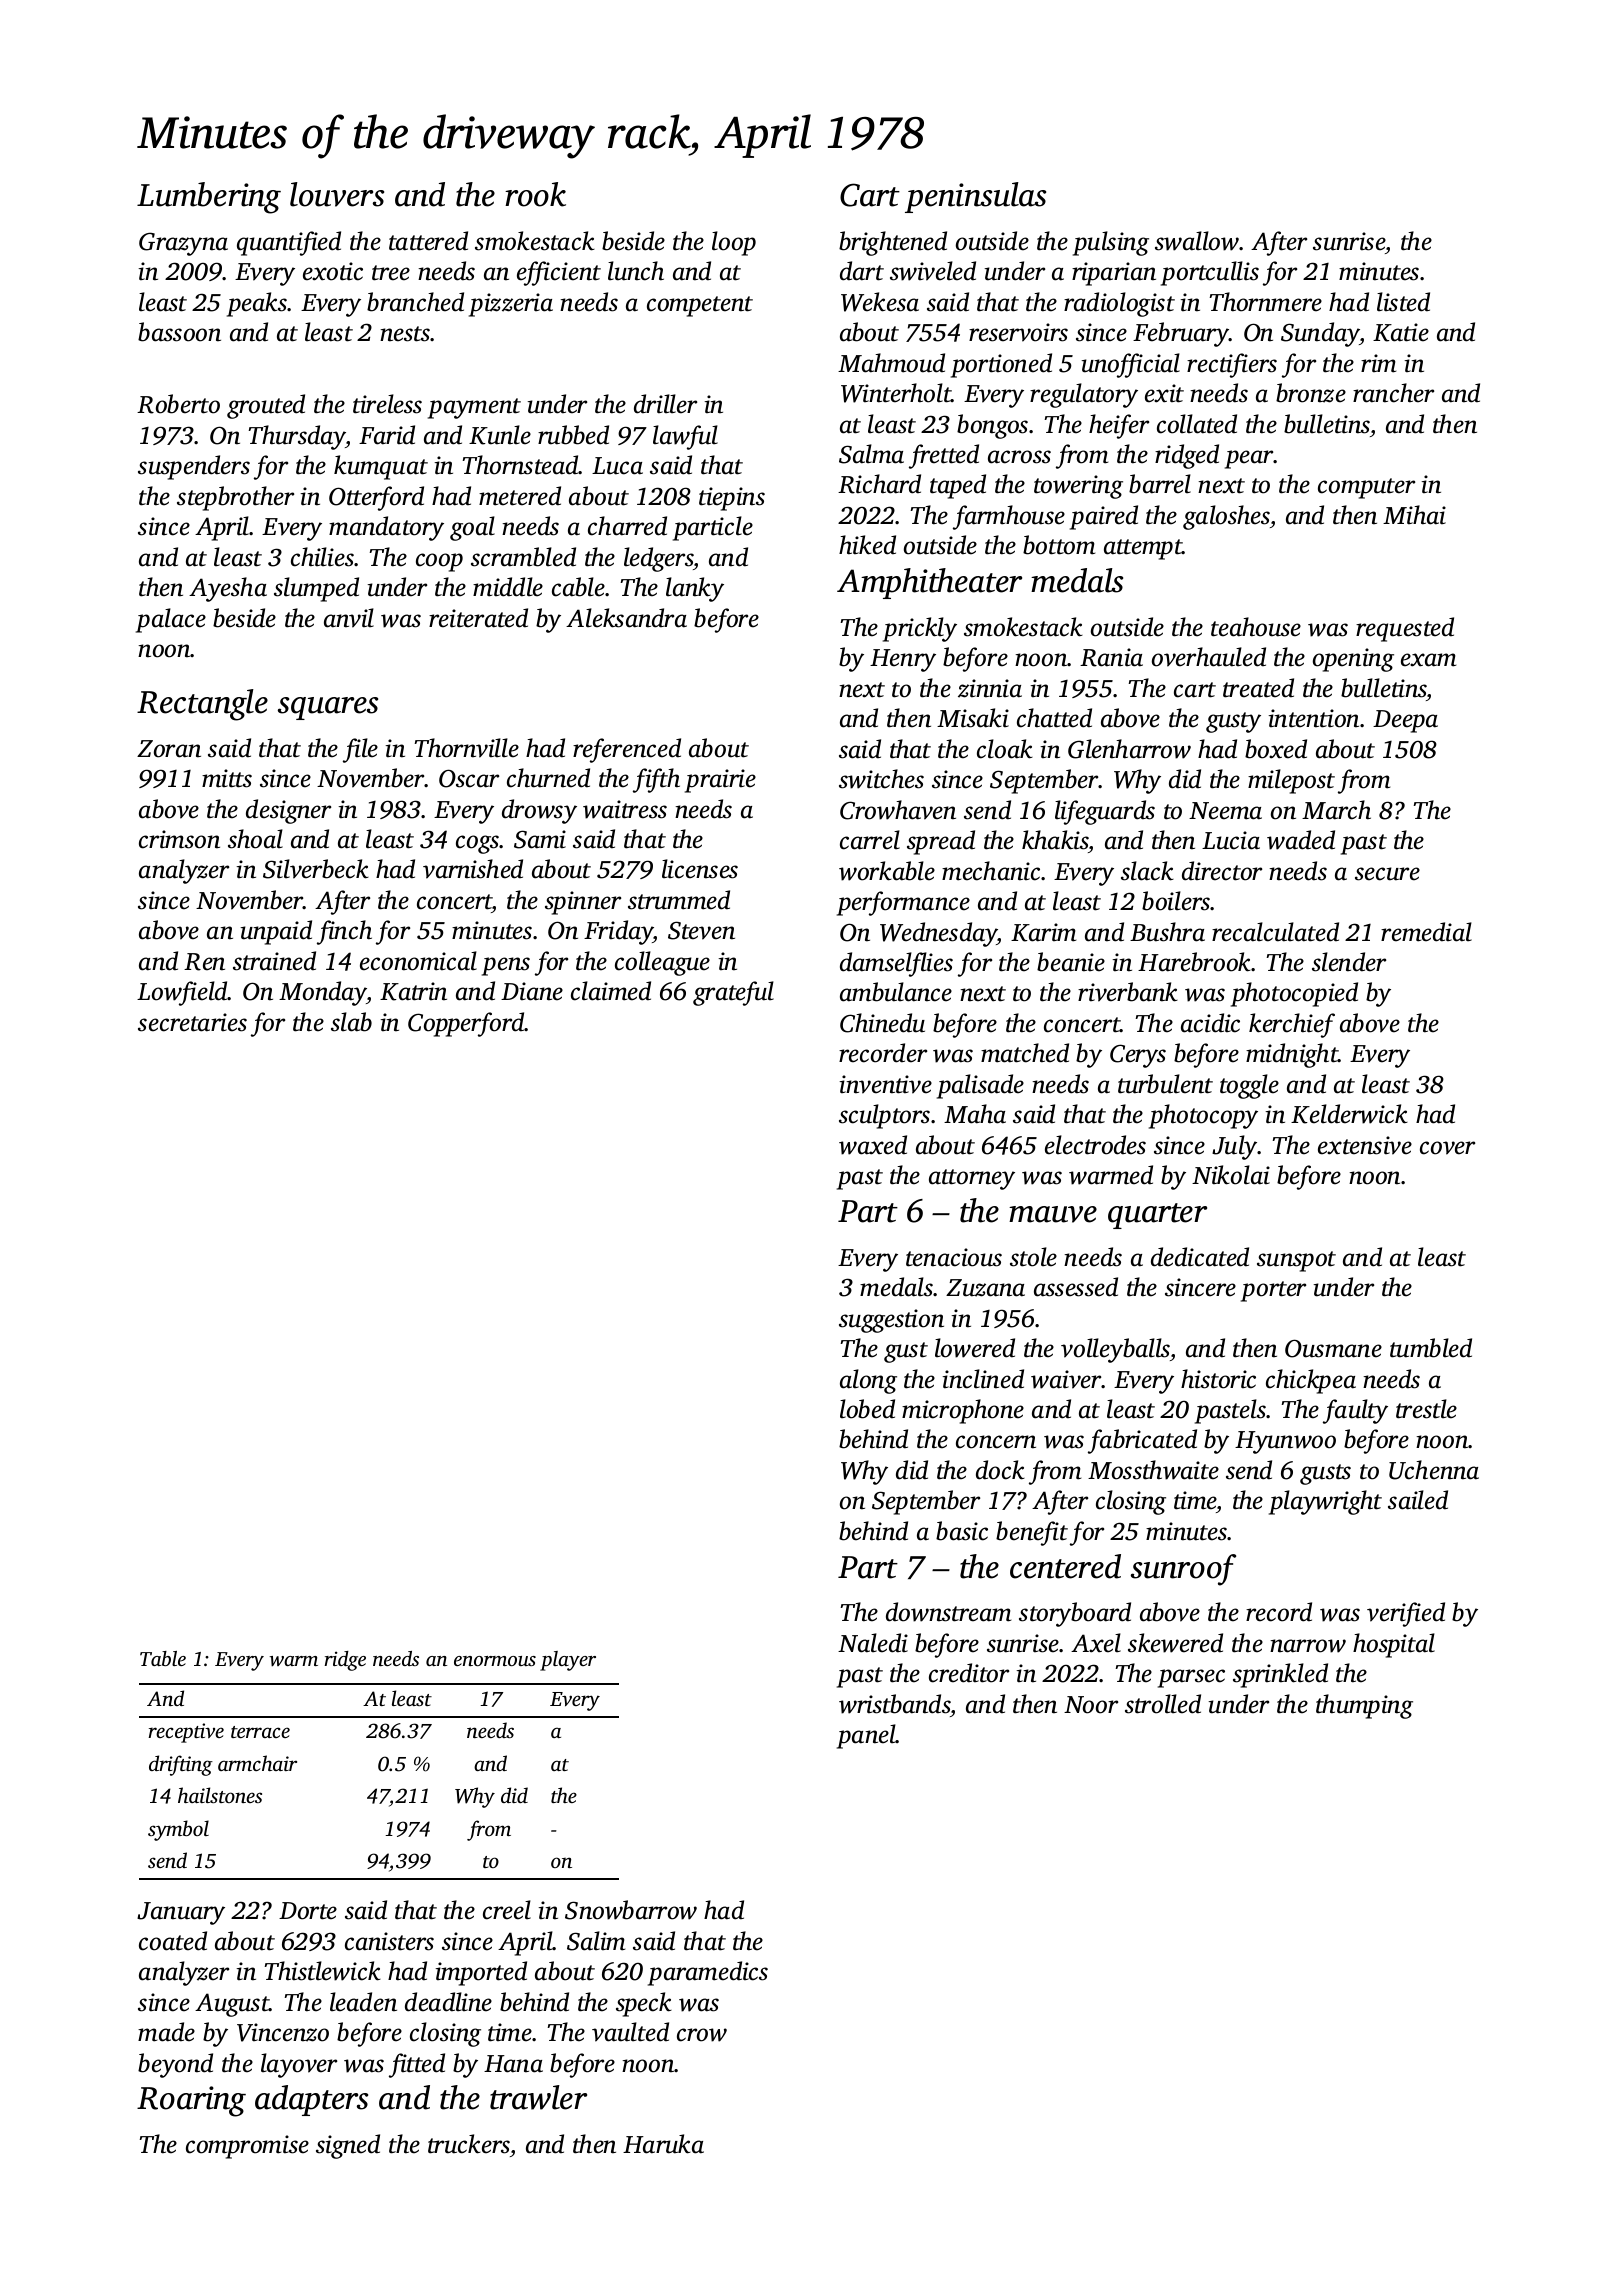  I want to click on waxed, so click(873, 1145).
